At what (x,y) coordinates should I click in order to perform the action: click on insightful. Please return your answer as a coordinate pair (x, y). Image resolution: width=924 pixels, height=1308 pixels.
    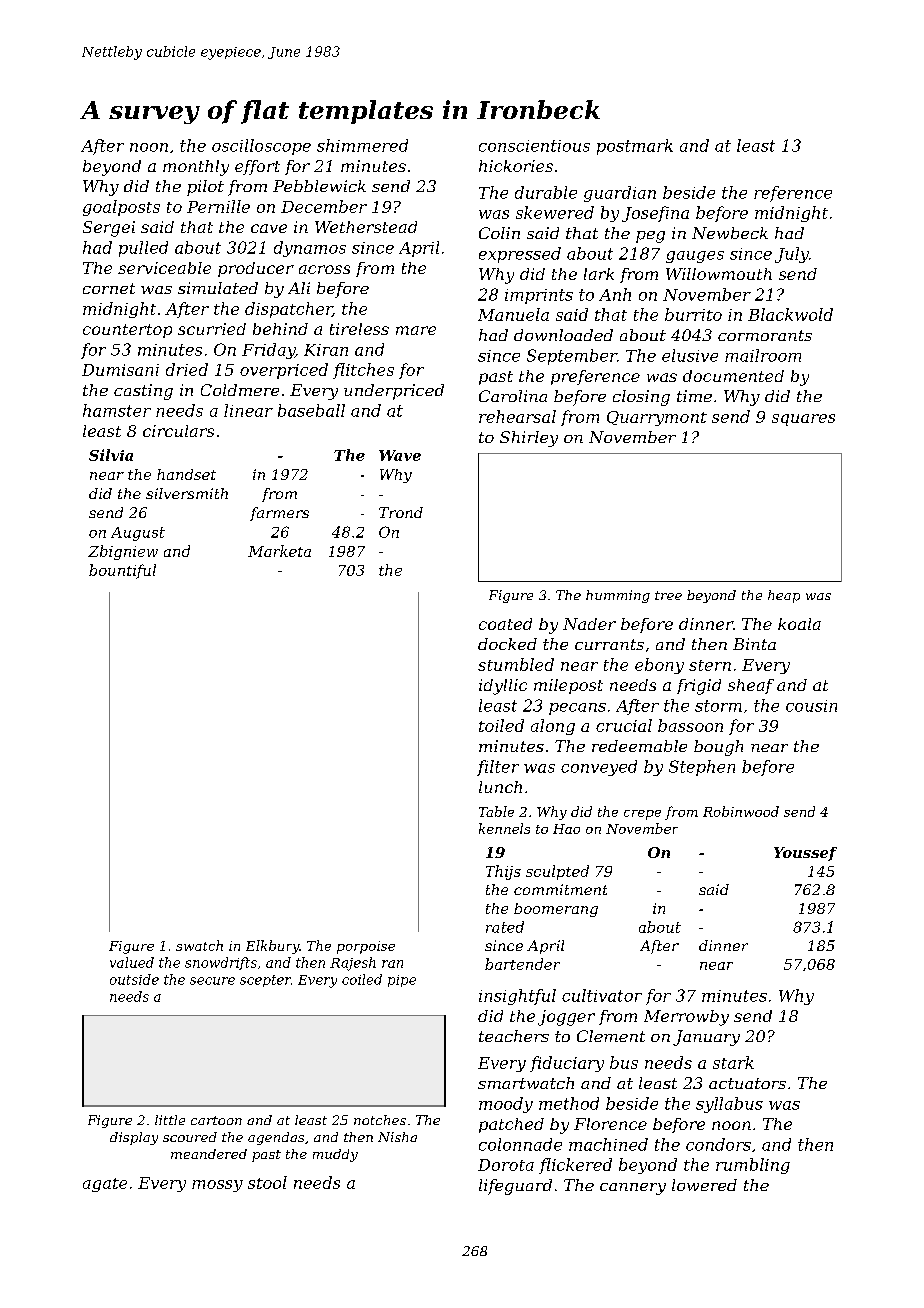
    Looking at the image, I should click on (517, 997).
